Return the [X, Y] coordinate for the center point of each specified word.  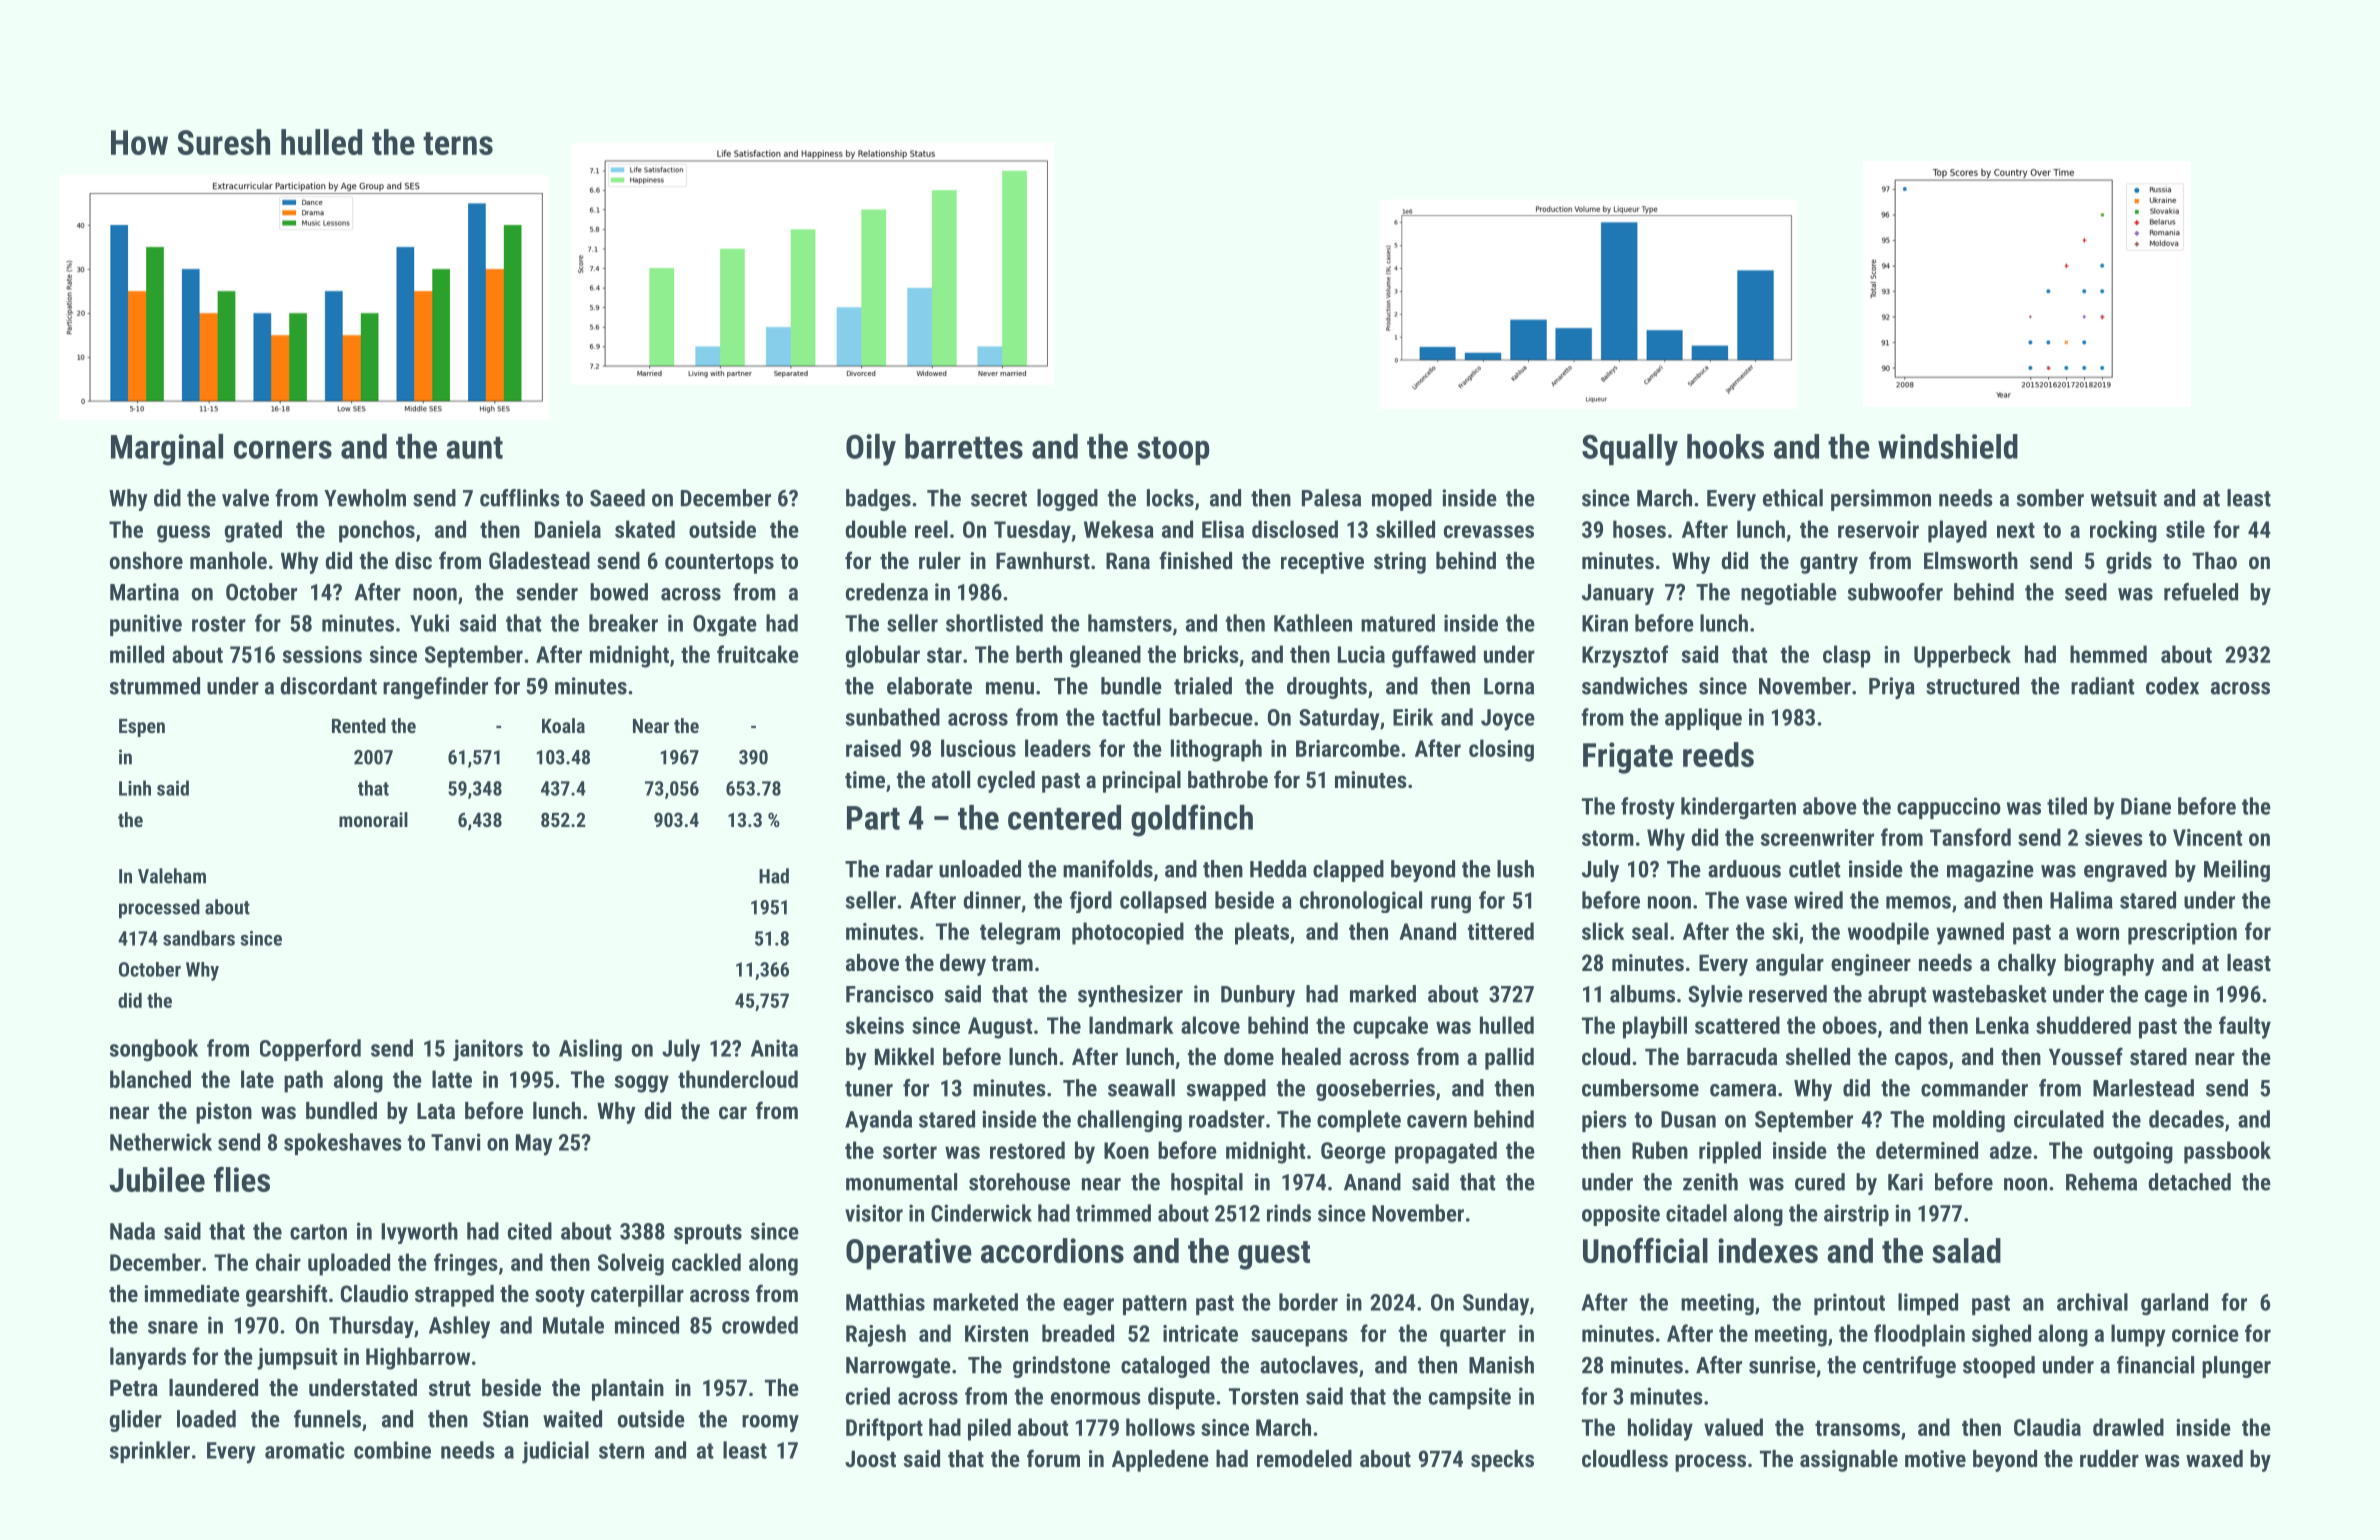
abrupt [1897, 996]
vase [1766, 902]
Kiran [1605, 623]
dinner [992, 900]
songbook [154, 1050]
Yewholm [365, 498]
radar [909, 869]
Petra [134, 1388]
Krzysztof [1625, 656]
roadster [1227, 1119]
